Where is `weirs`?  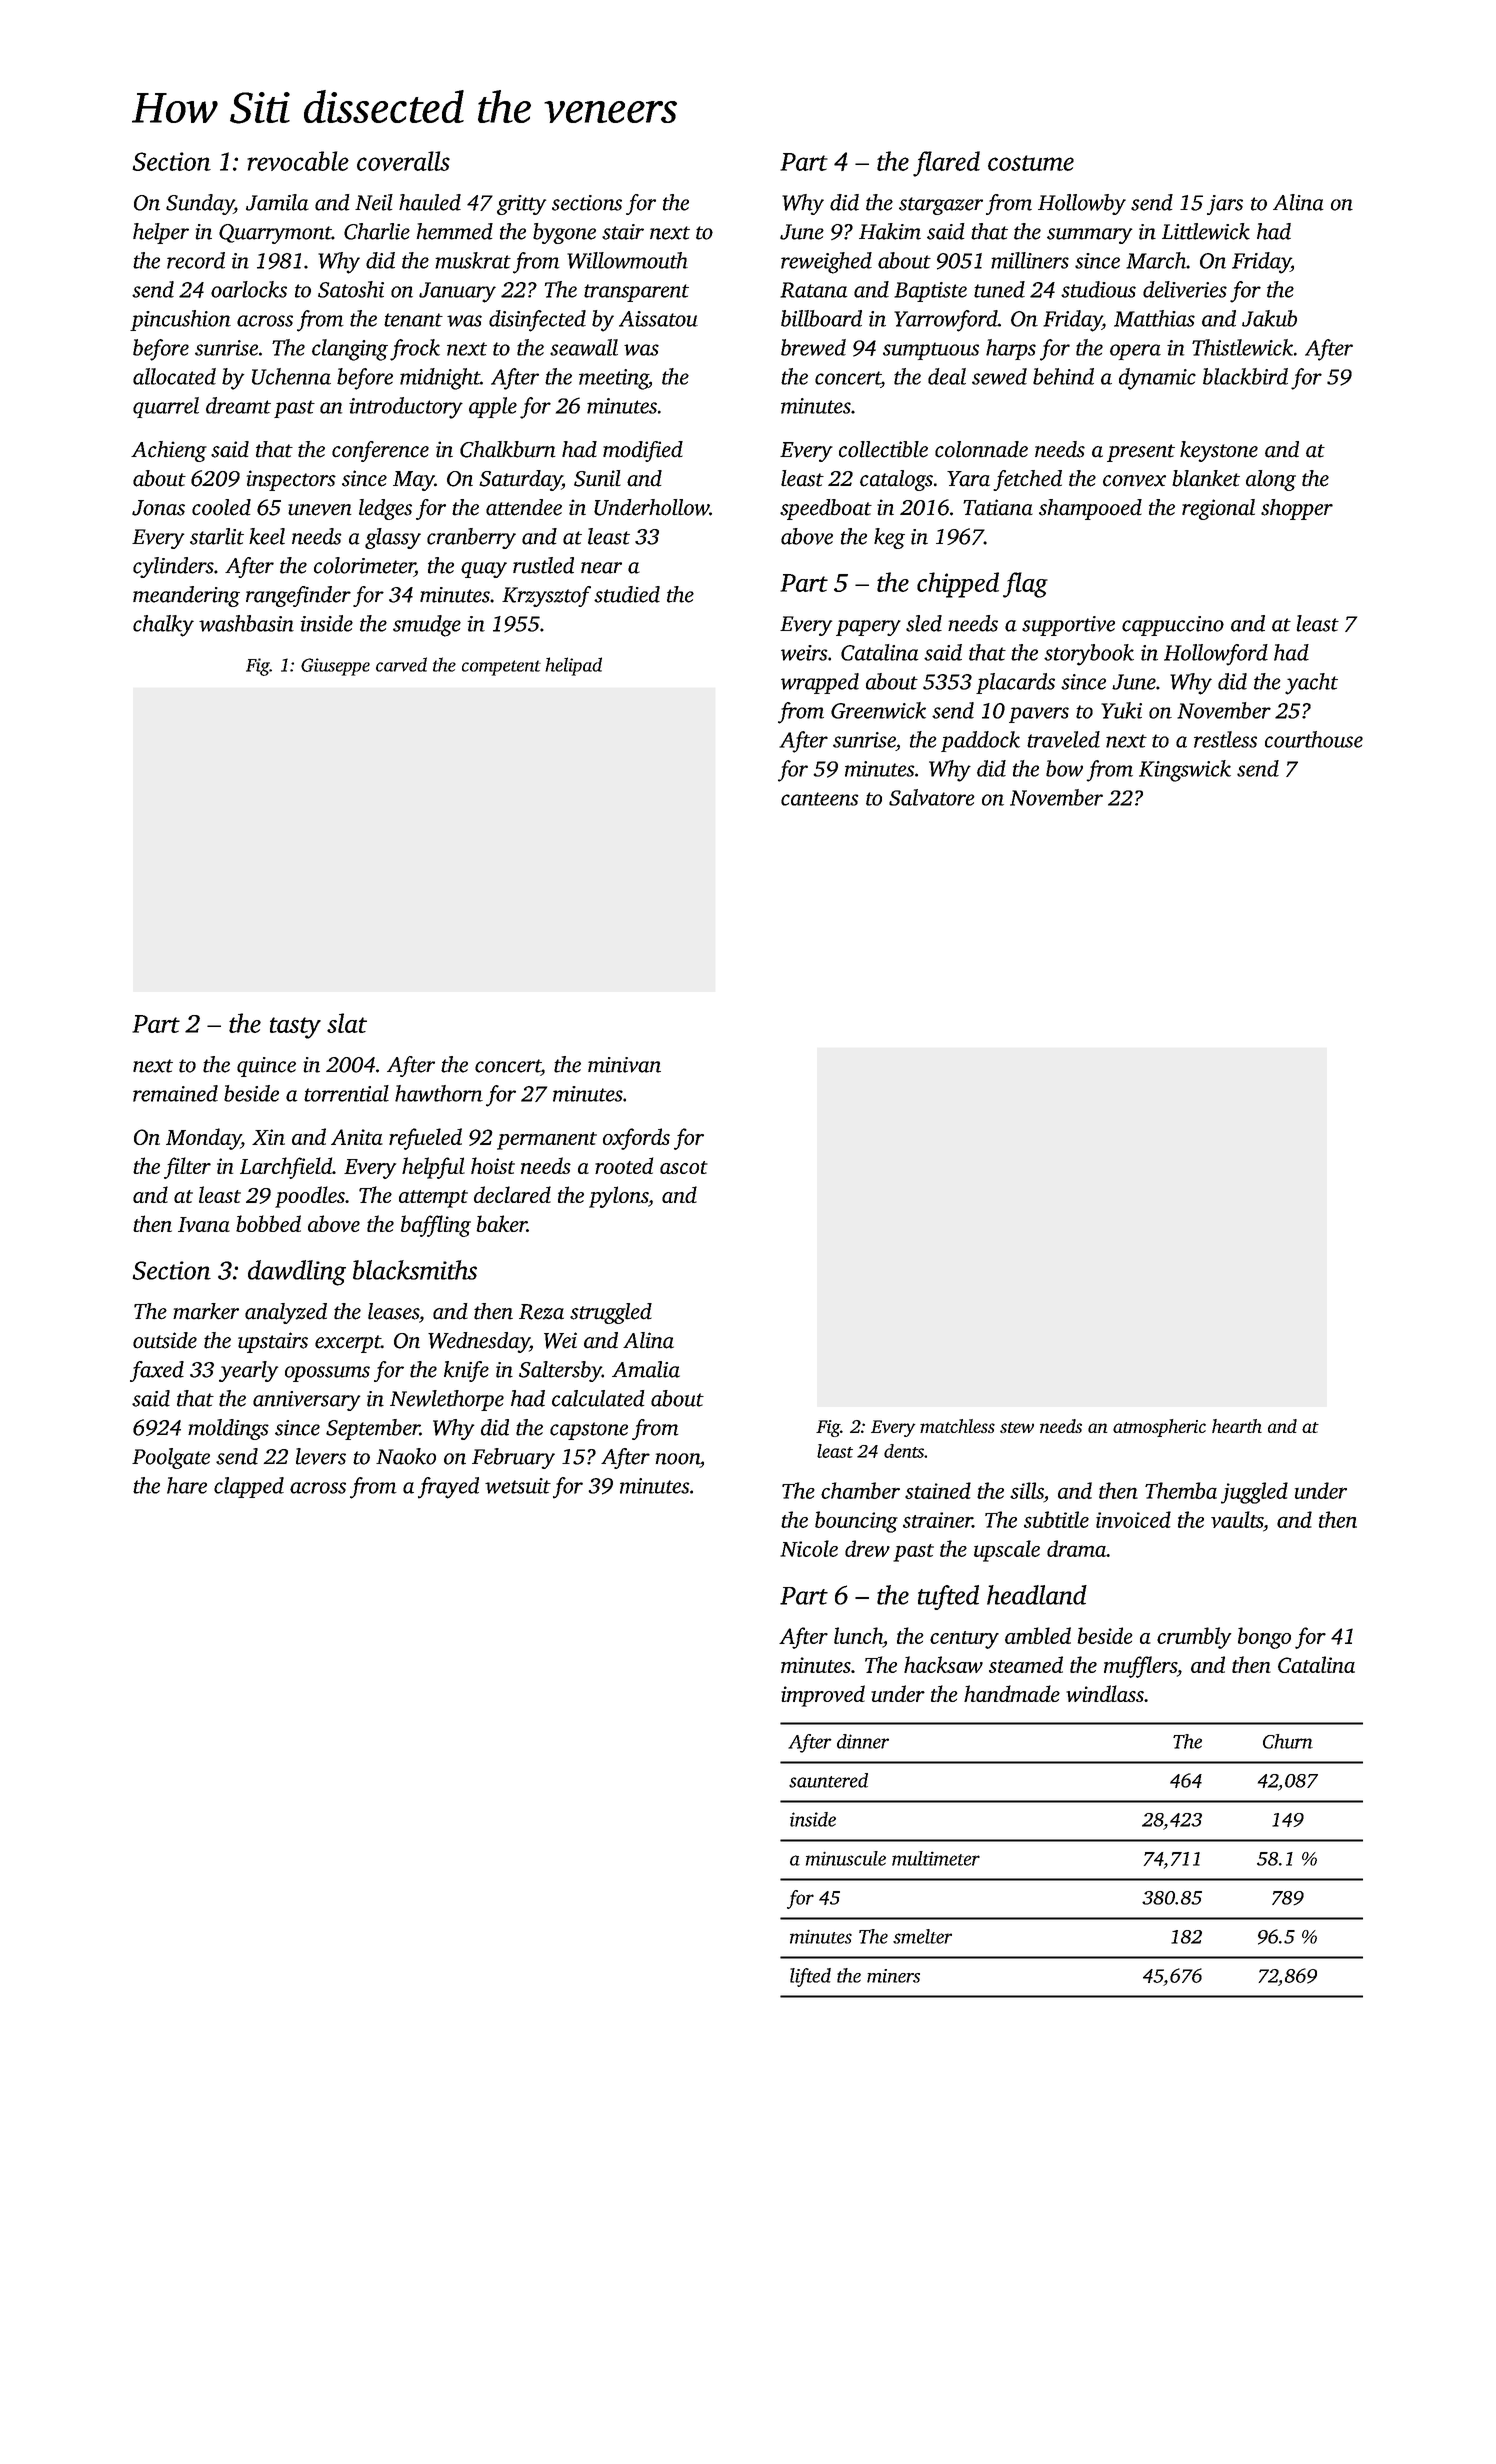 weirs is located at coordinates (804, 653).
